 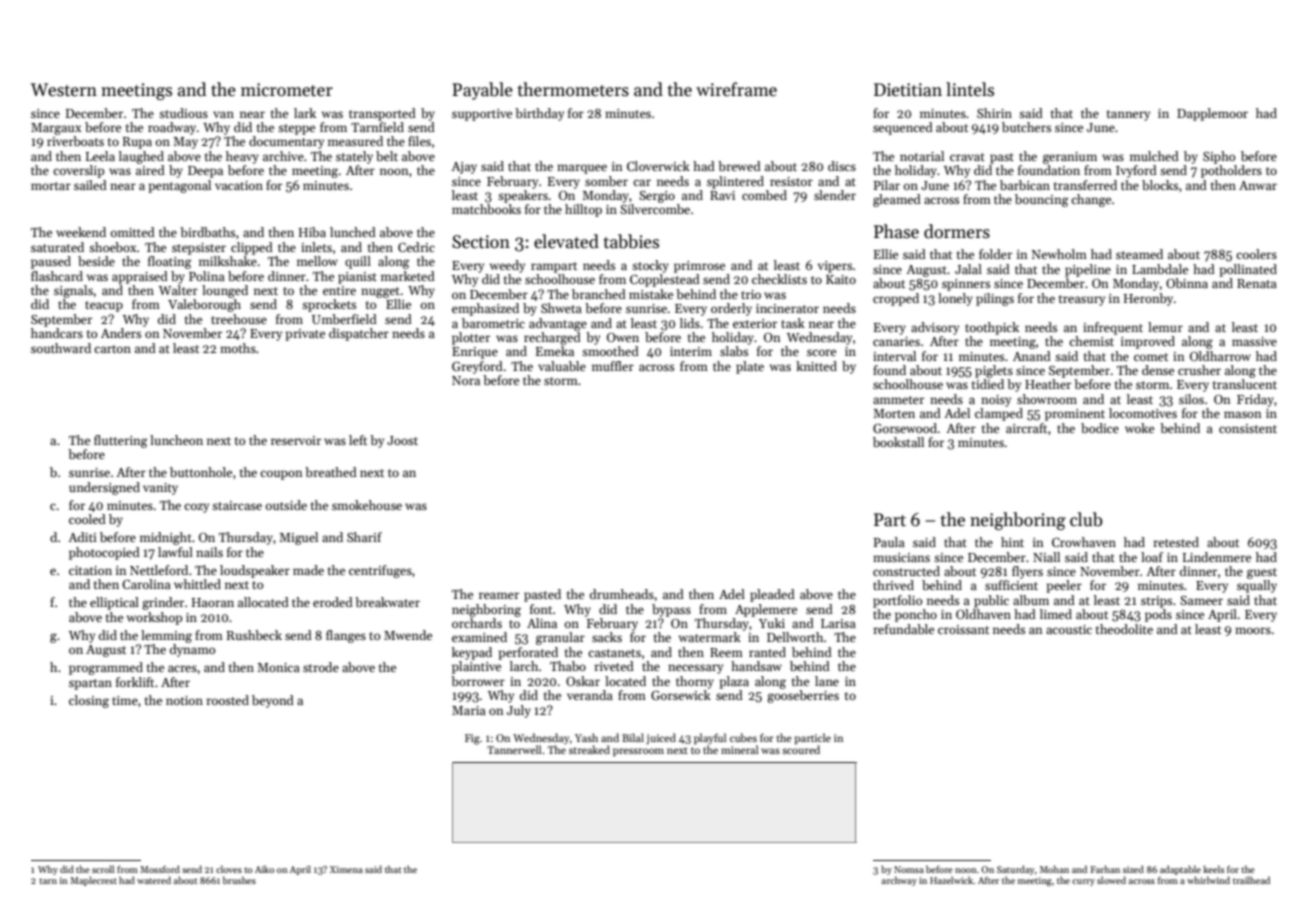 What do you see at coordinates (722, 195) in the document?
I see `Ravi` at bounding box center [722, 195].
